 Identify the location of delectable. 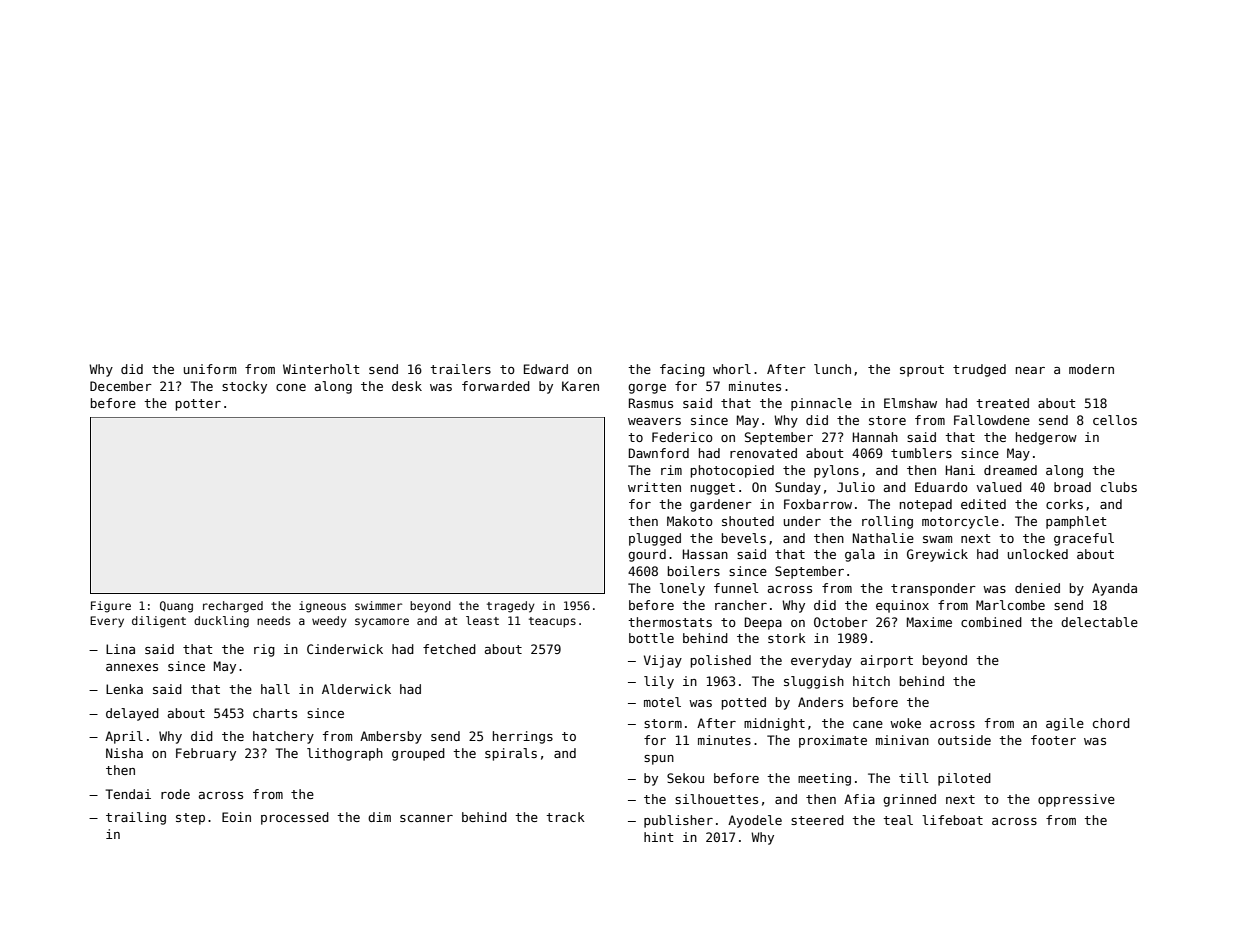
(1099, 622).
